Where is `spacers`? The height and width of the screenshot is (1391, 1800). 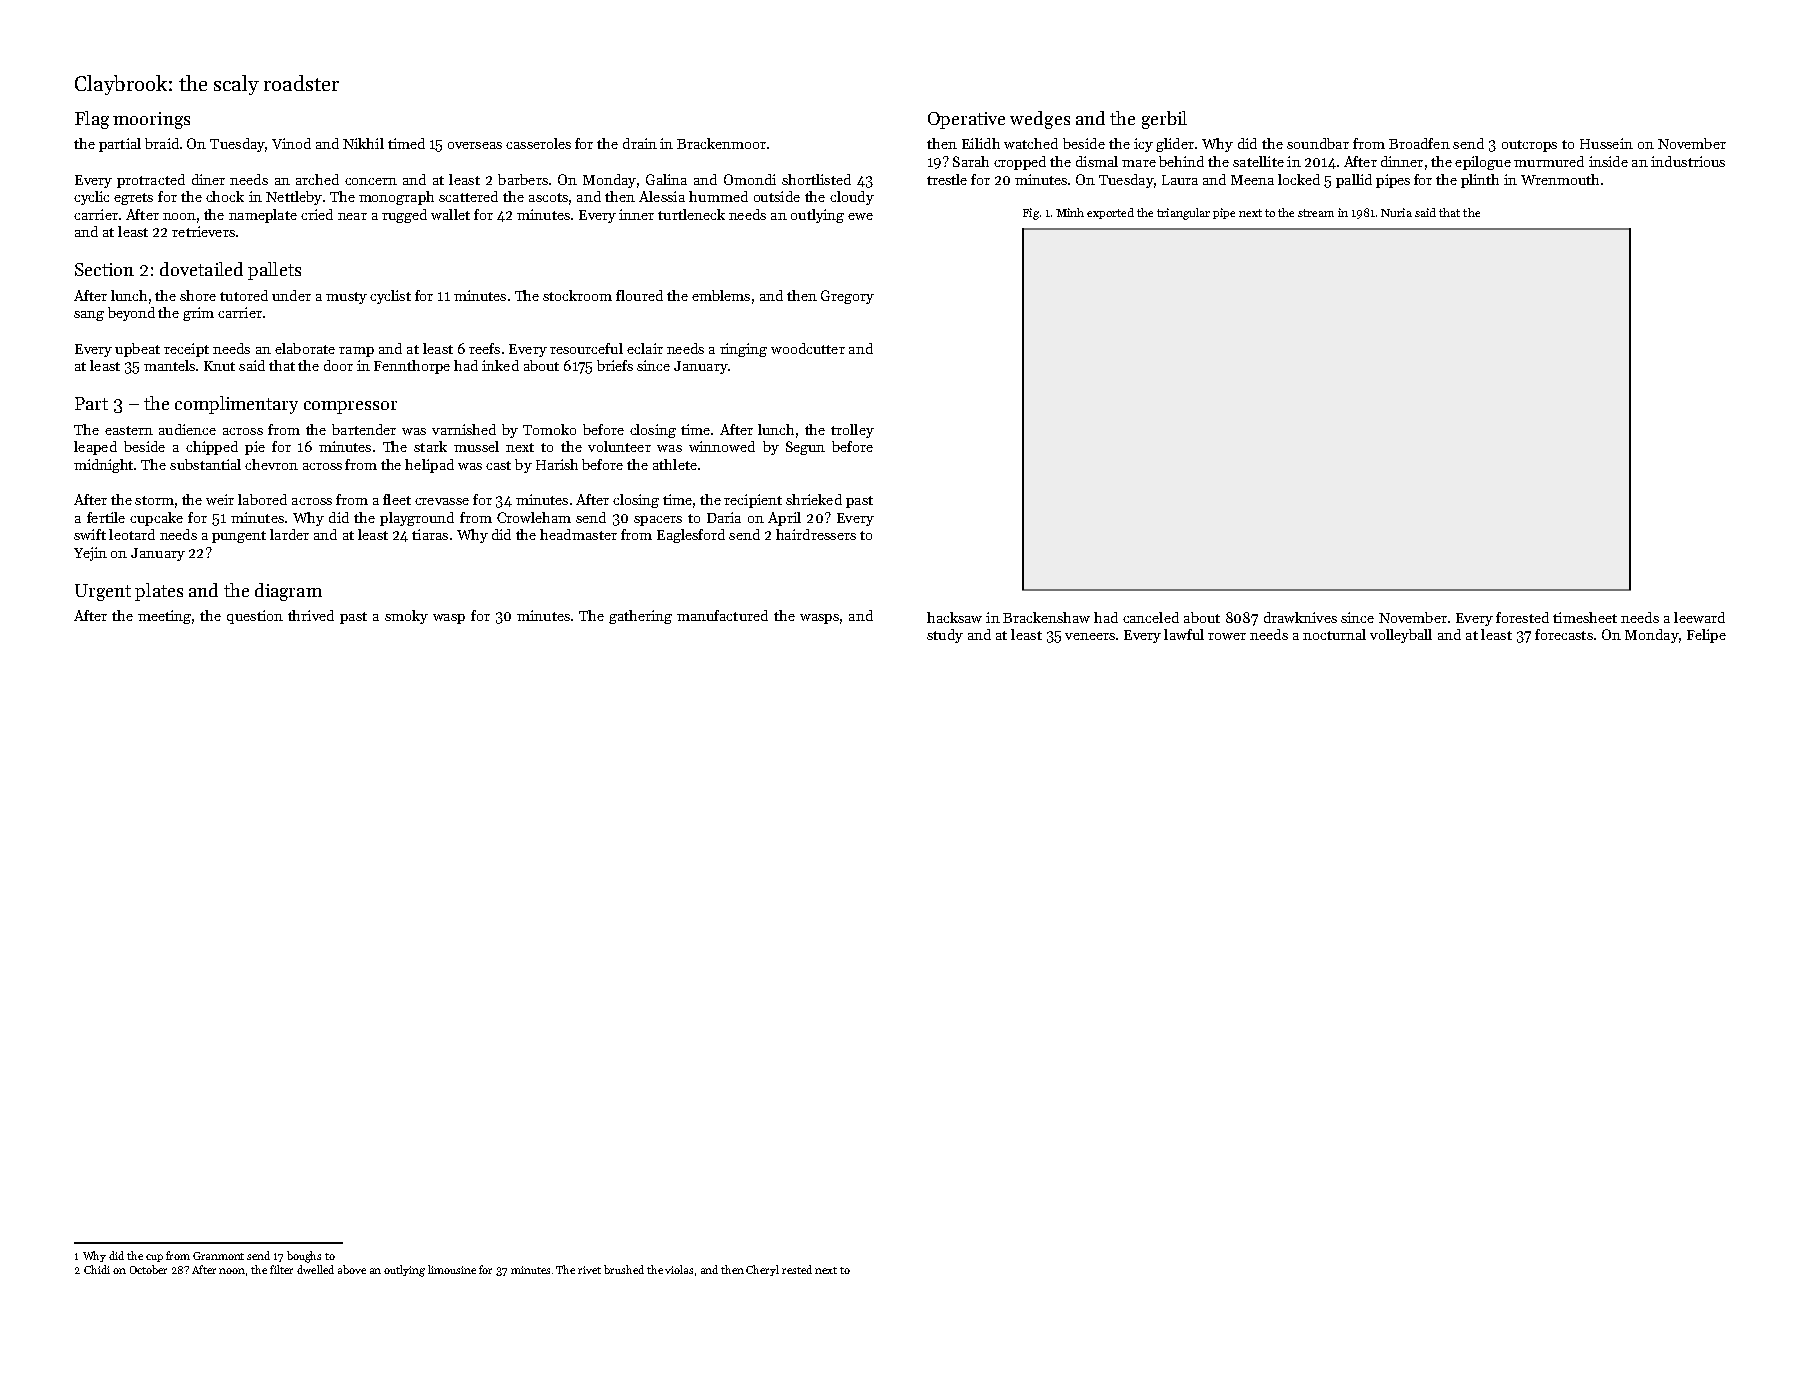 spacers is located at coordinates (658, 521).
